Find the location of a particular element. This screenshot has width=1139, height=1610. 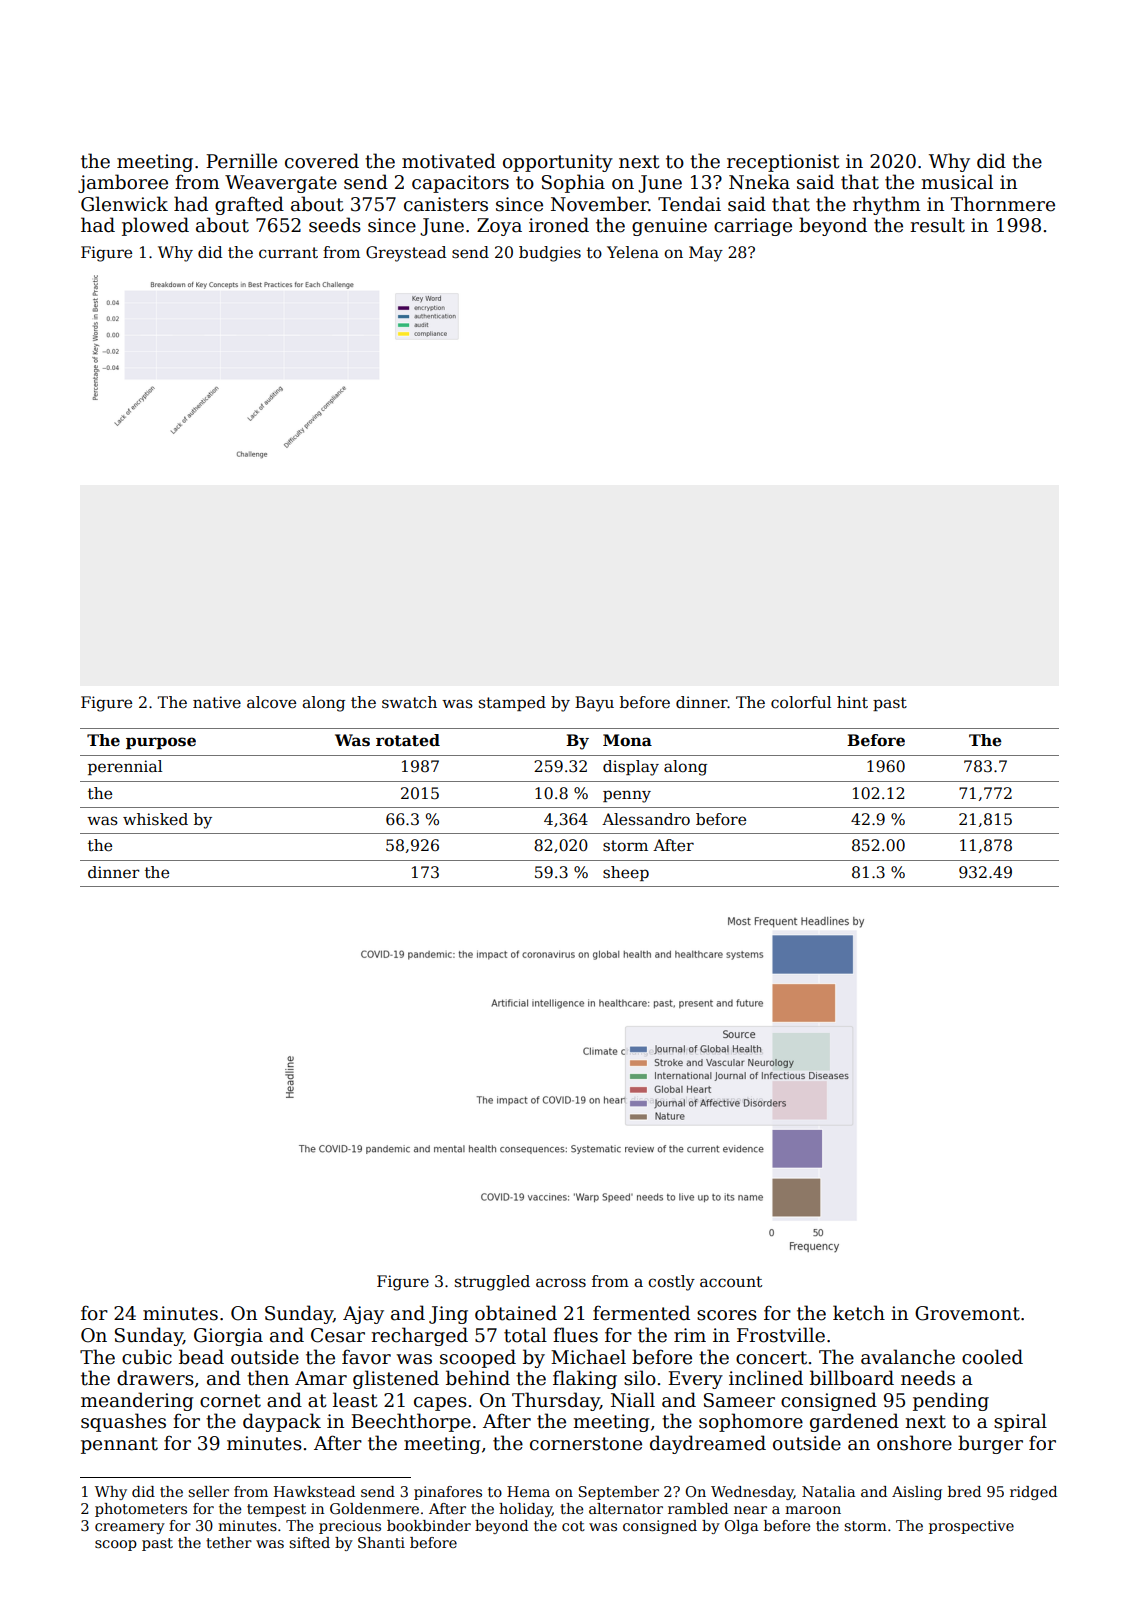

whisked is located at coordinates (155, 819).
